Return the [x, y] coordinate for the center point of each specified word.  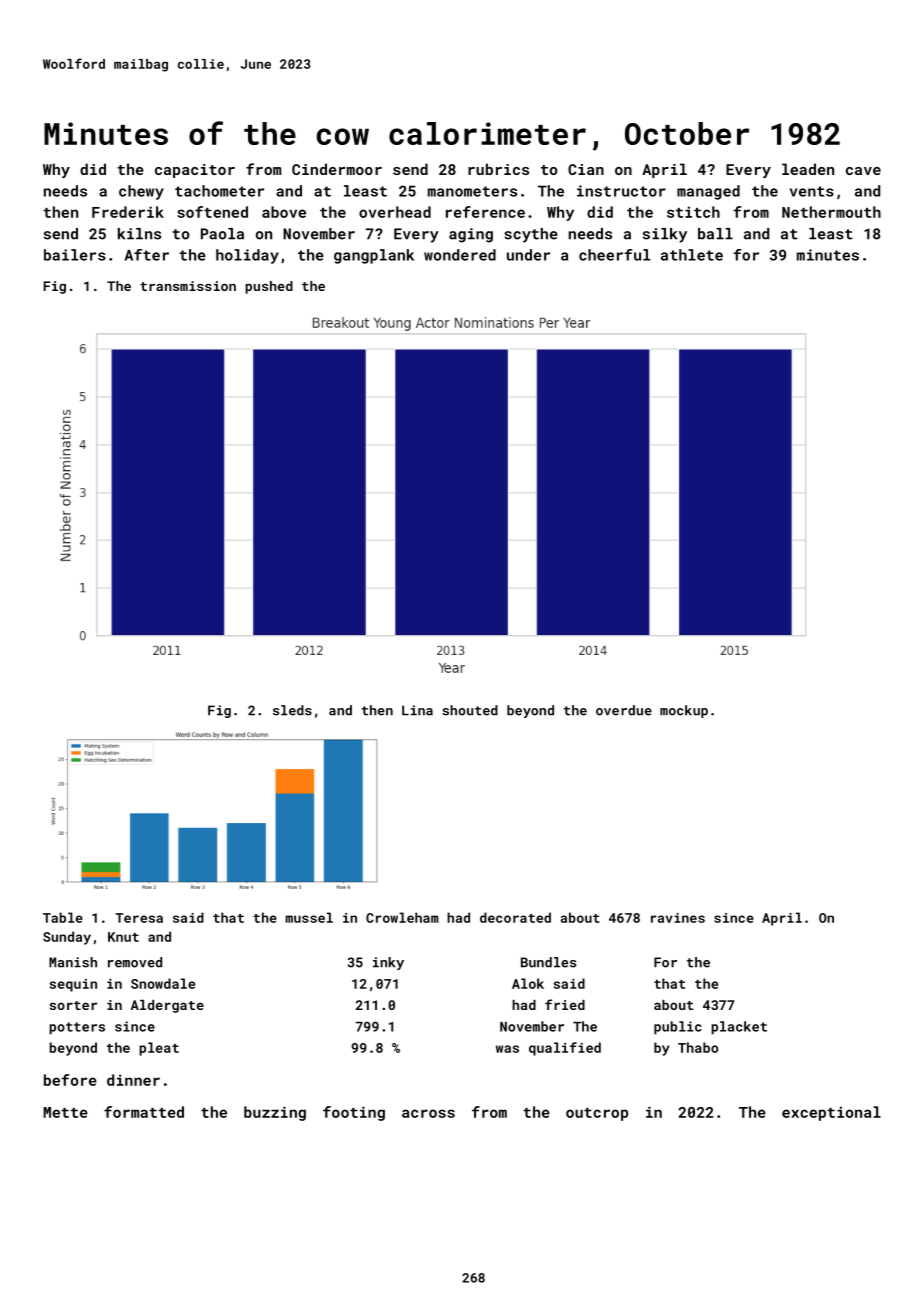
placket [739, 1028]
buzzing [275, 1113]
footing [354, 1113]
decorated [515, 917]
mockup [684, 711]
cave [863, 171]
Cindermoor [337, 169]
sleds [292, 710]
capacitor [195, 171]
